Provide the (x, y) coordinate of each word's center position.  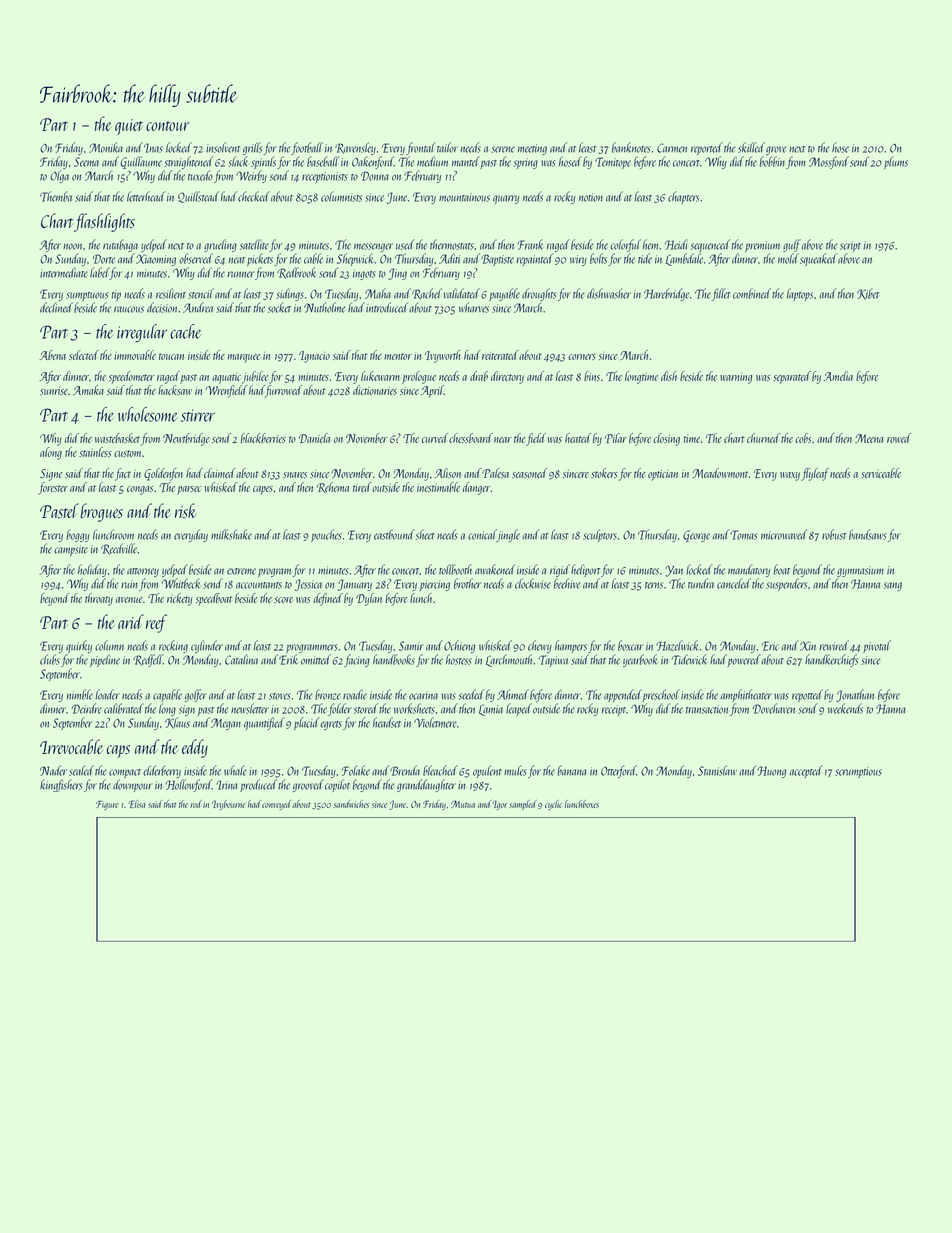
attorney (143, 572)
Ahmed (513, 694)
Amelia (838, 376)
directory (507, 377)
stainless (95, 452)
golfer (196, 695)
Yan (674, 571)
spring (526, 163)
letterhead (146, 196)
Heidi (676, 244)
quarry (506, 199)
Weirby (251, 176)
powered (744, 660)
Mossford (829, 162)
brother (467, 583)
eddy (195, 748)
